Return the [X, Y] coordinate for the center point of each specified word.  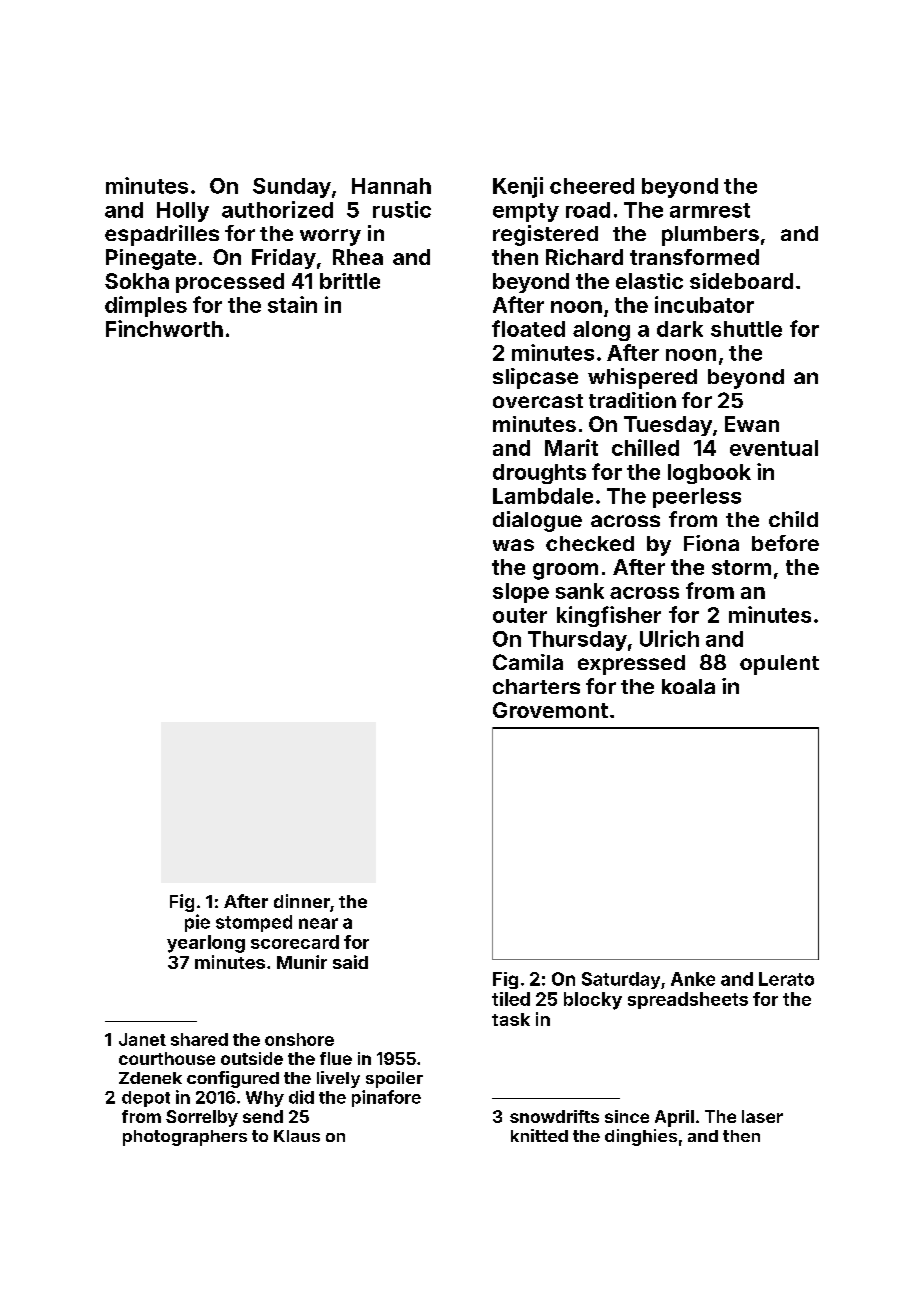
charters [536, 686]
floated [528, 328]
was [513, 545]
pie [197, 923]
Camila [528, 662]
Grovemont [550, 710]
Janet [142, 1039]
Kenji [518, 187]
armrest [710, 210]
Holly [183, 212]
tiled [511, 999]
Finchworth [164, 328]
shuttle [746, 329]
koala [688, 686]
